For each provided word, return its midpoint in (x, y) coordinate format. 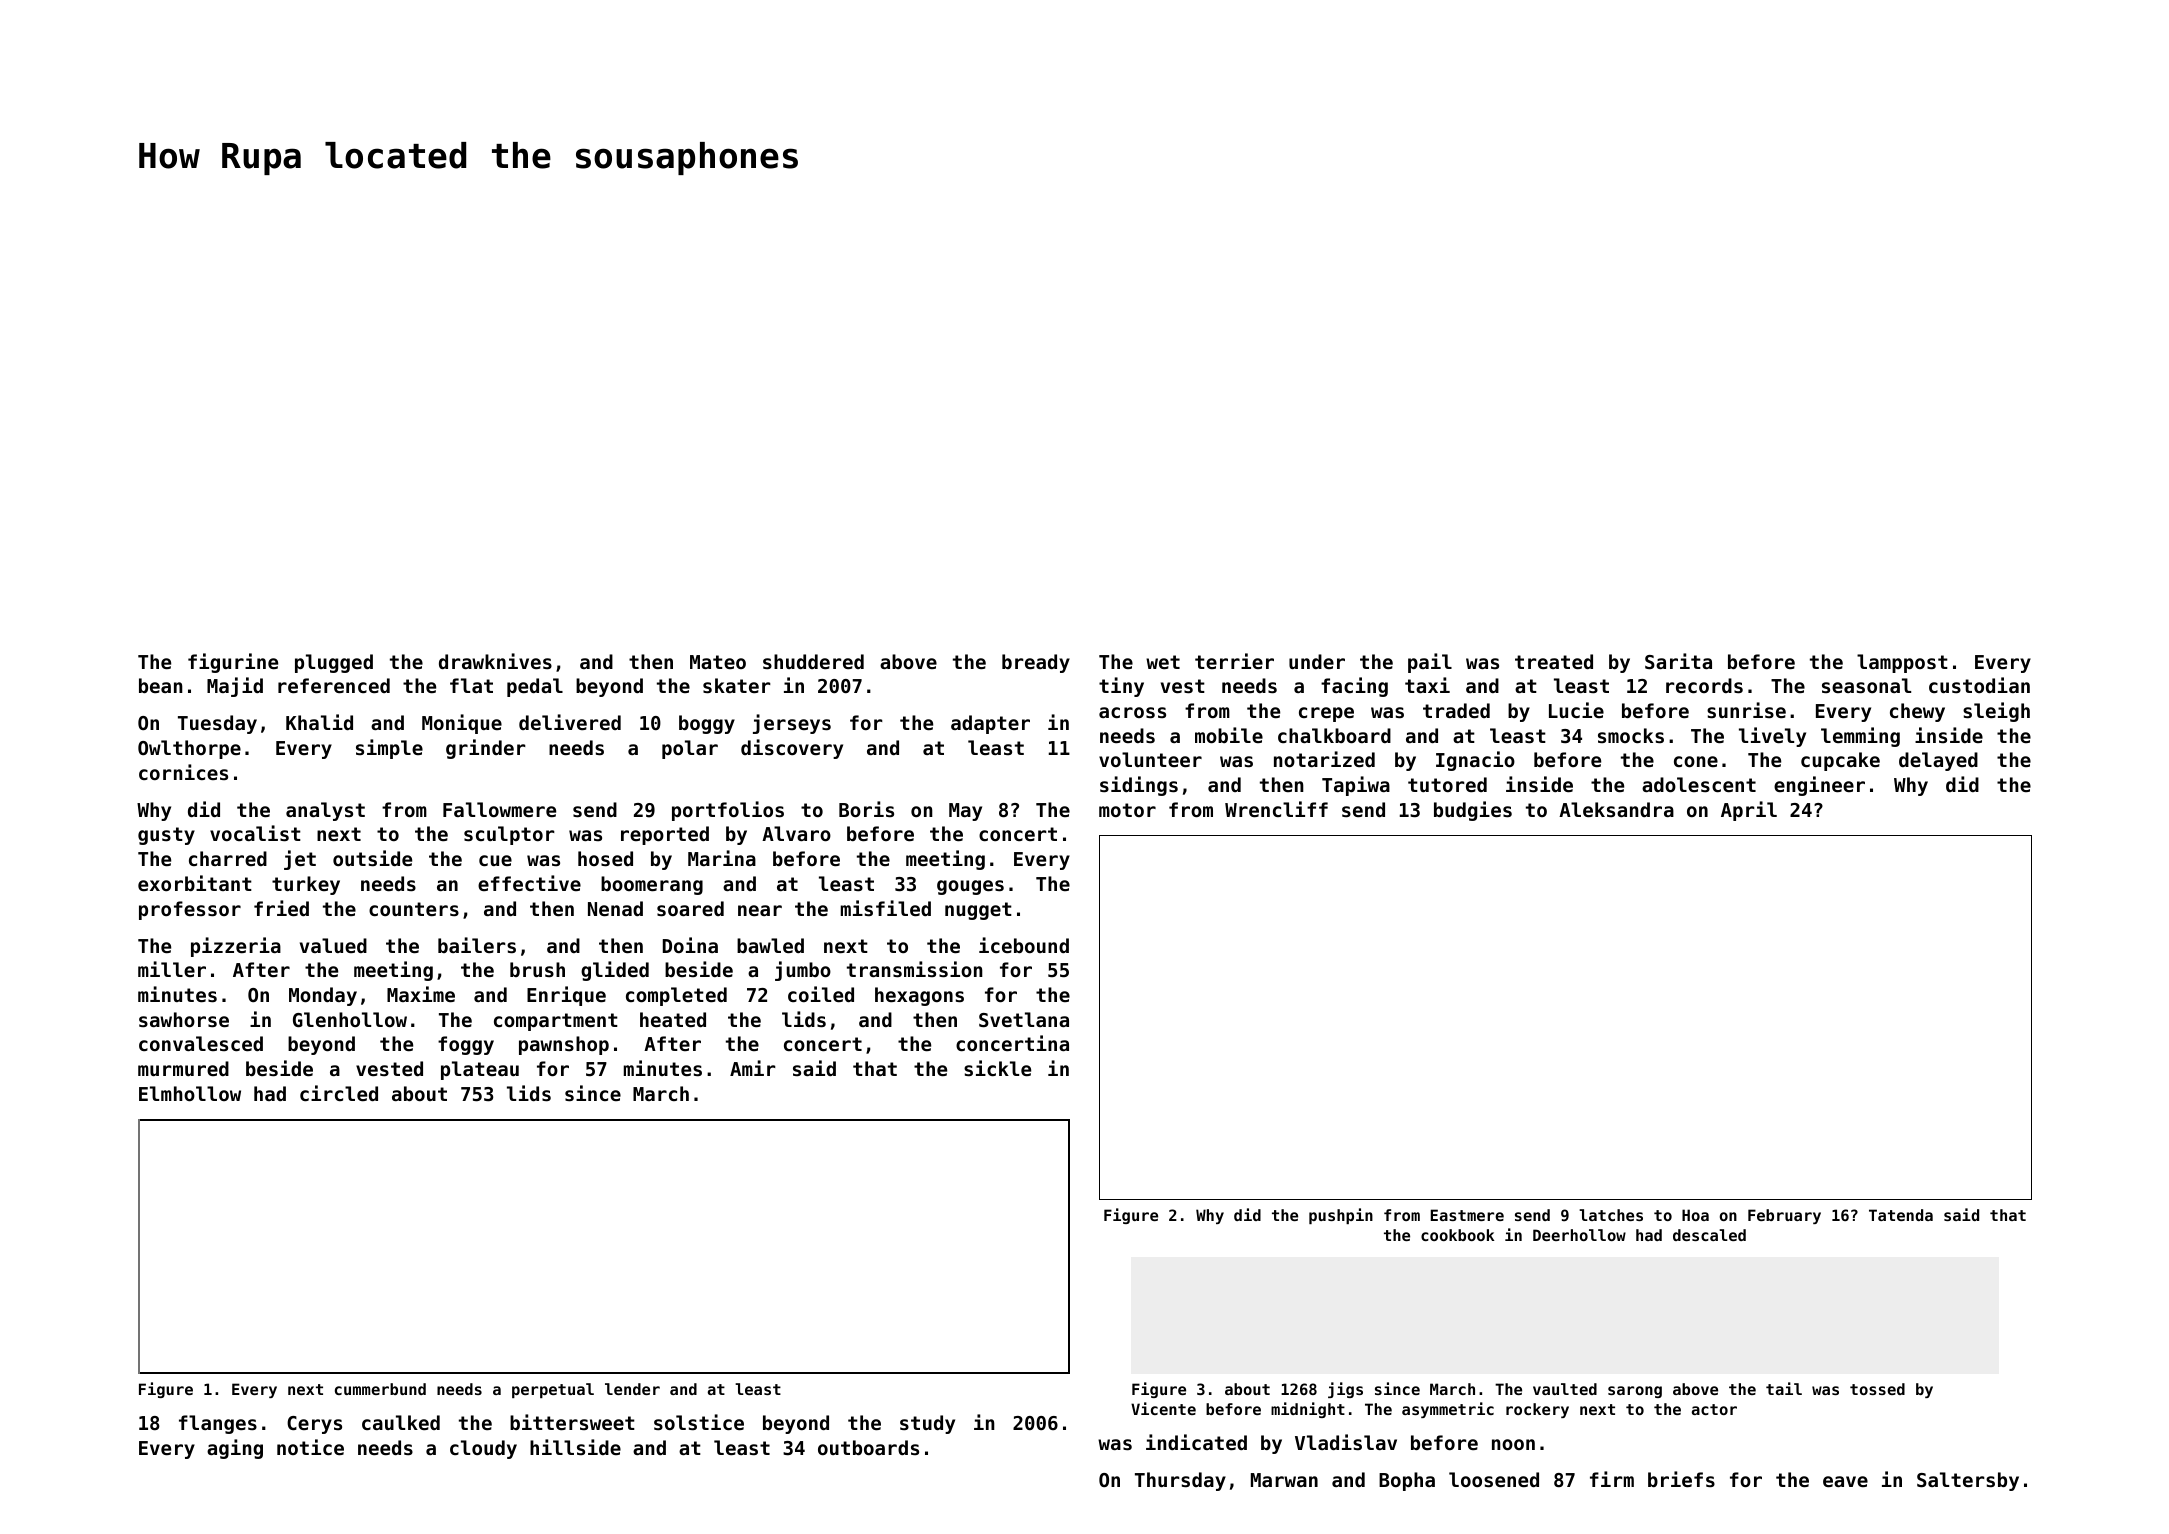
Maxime (421, 994)
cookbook (1457, 1235)
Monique (462, 724)
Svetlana (1024, 1019)
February (1784, 1216)
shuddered (813, 661)
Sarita (1678, 661)
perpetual (553, 1390)
